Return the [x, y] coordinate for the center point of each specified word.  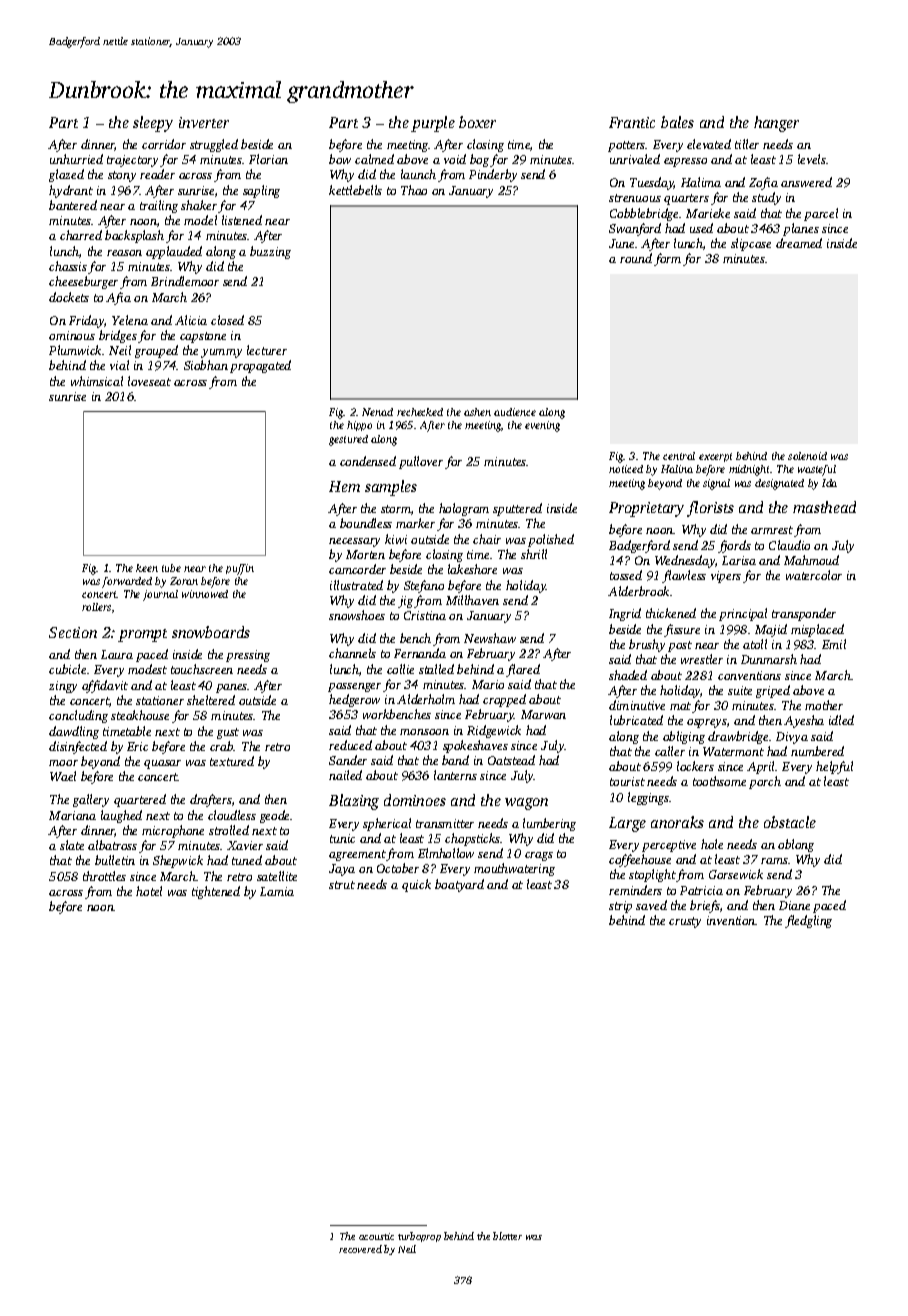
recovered [360, 1249]
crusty [685, 922]
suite [740, 690]
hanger [776, 124]
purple [433, 124]
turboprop [419, 1237]
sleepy [153, 124]
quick [416, 885]
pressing [248, 656]
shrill [534, 554]
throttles [104, 876]
